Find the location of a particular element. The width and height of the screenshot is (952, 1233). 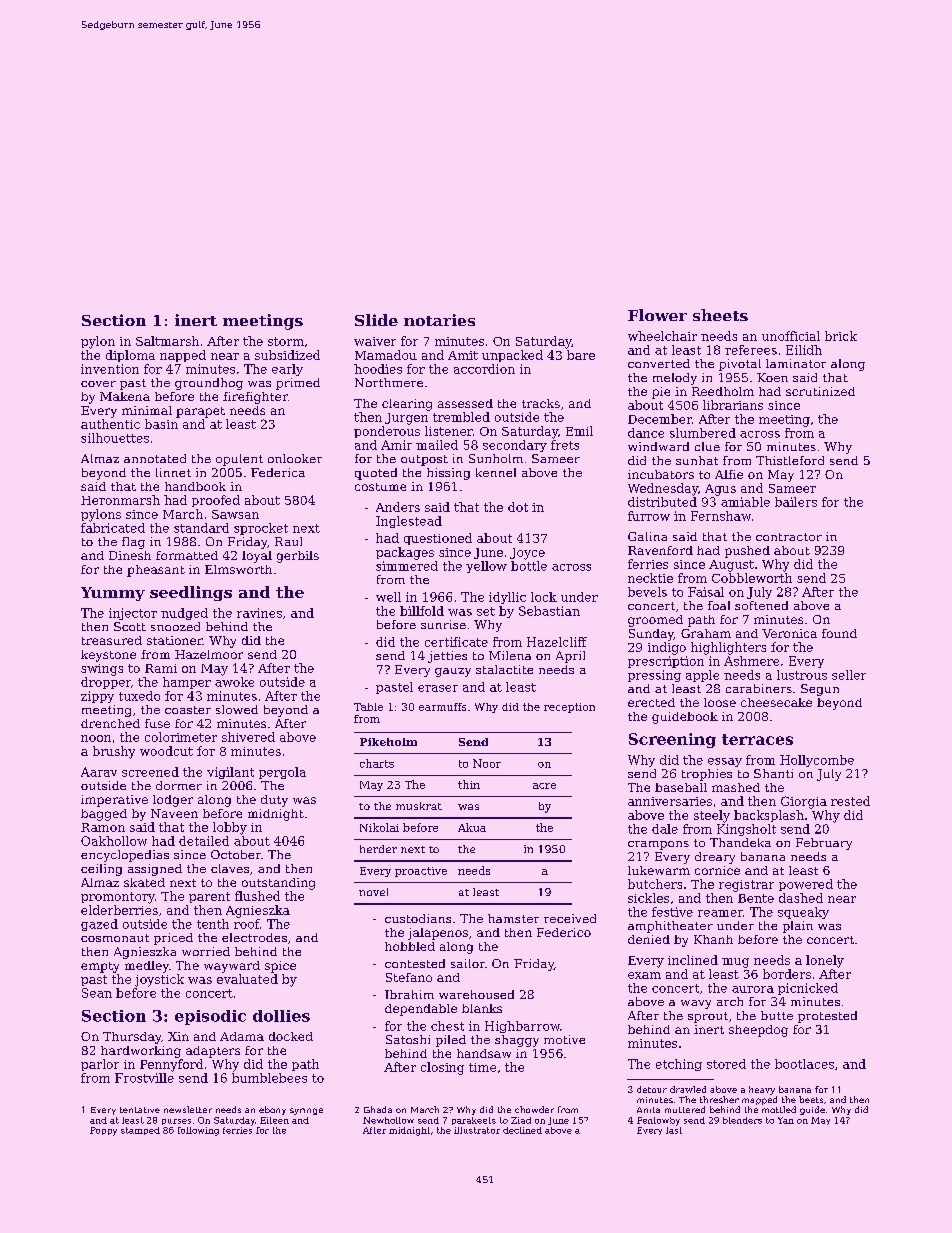

Yummy is located at coordinates (113, 594).
